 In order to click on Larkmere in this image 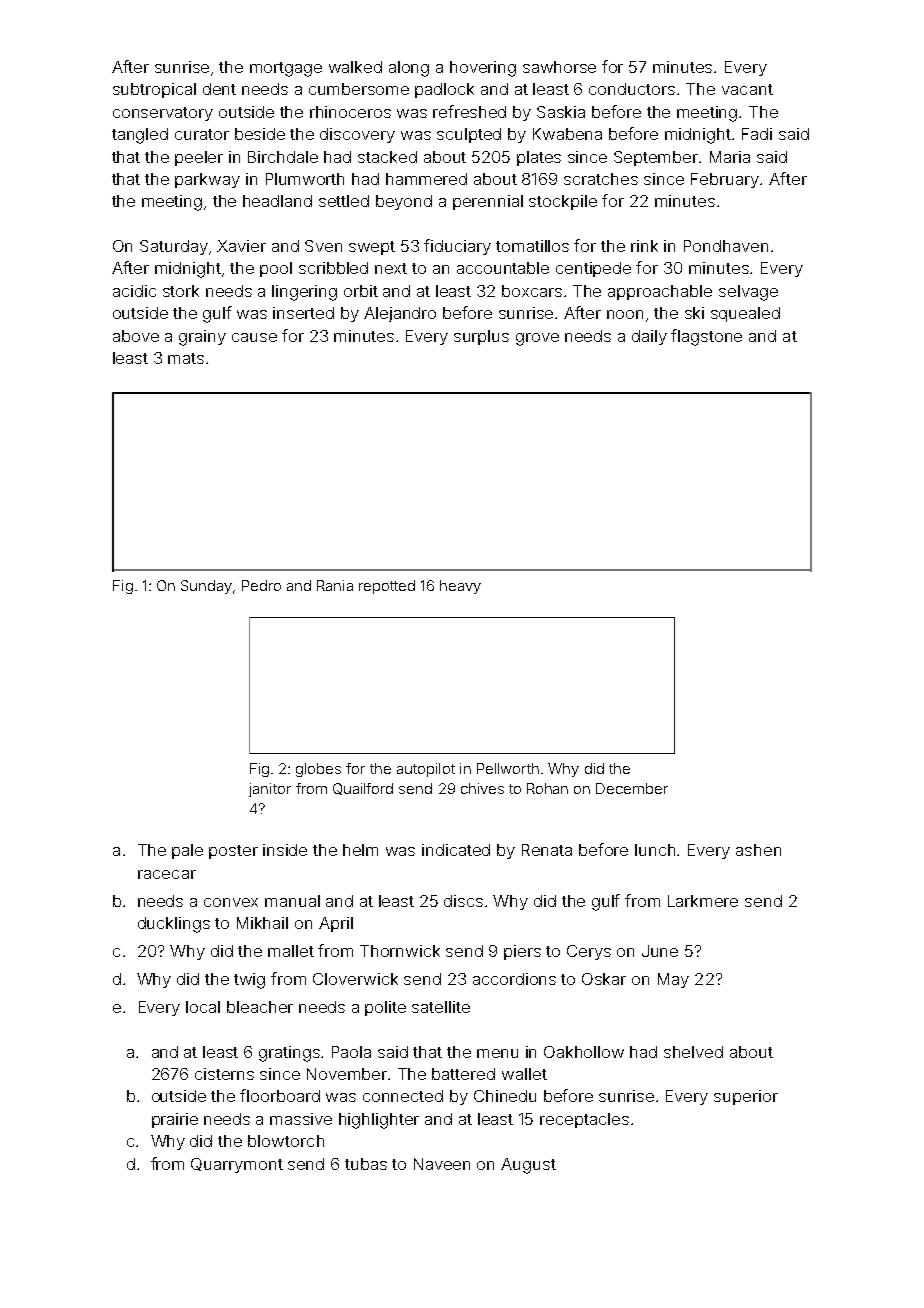, I will do `click(703, 901)`.
